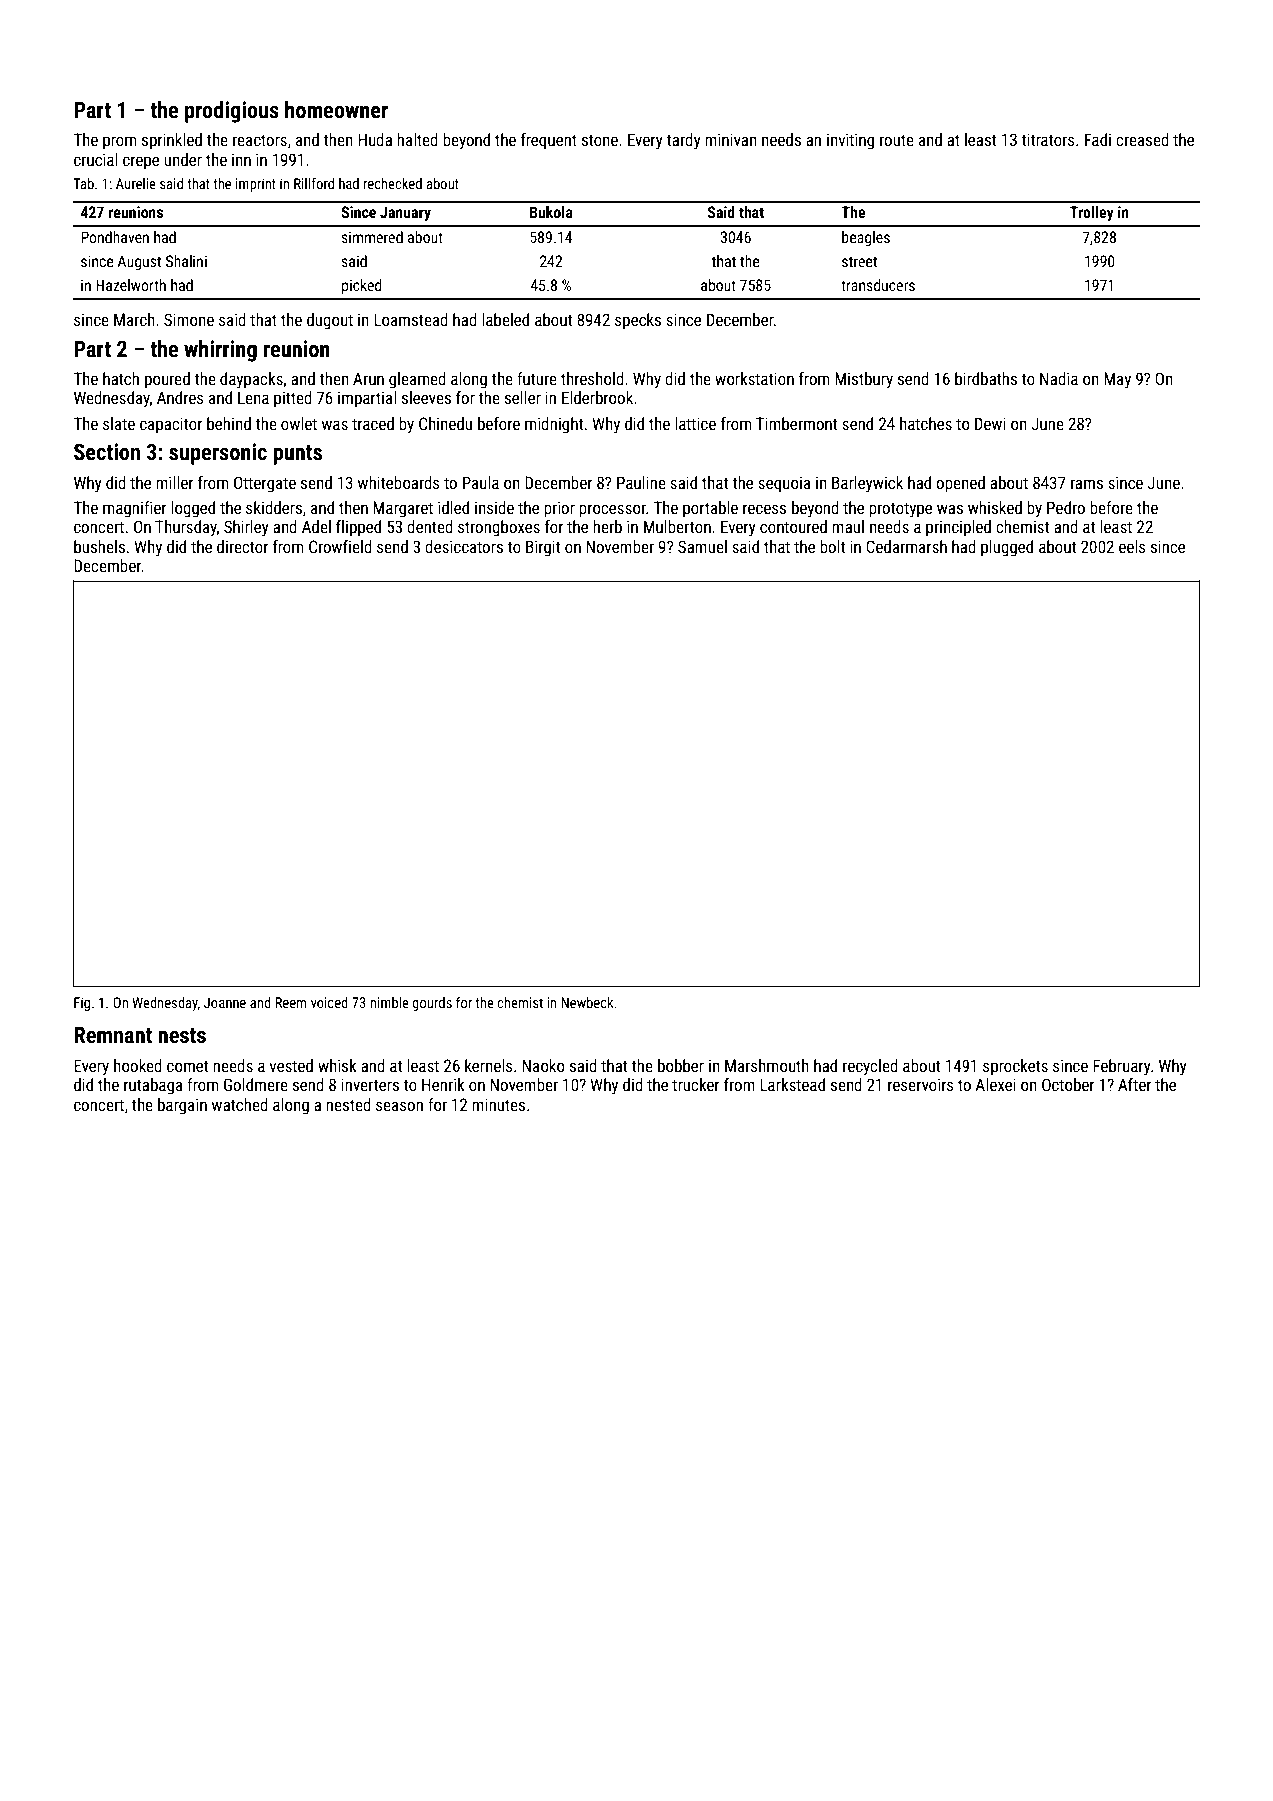  Describe the element at coordinates (115, 237) in the image. I see `Pondhaven` at that location.
